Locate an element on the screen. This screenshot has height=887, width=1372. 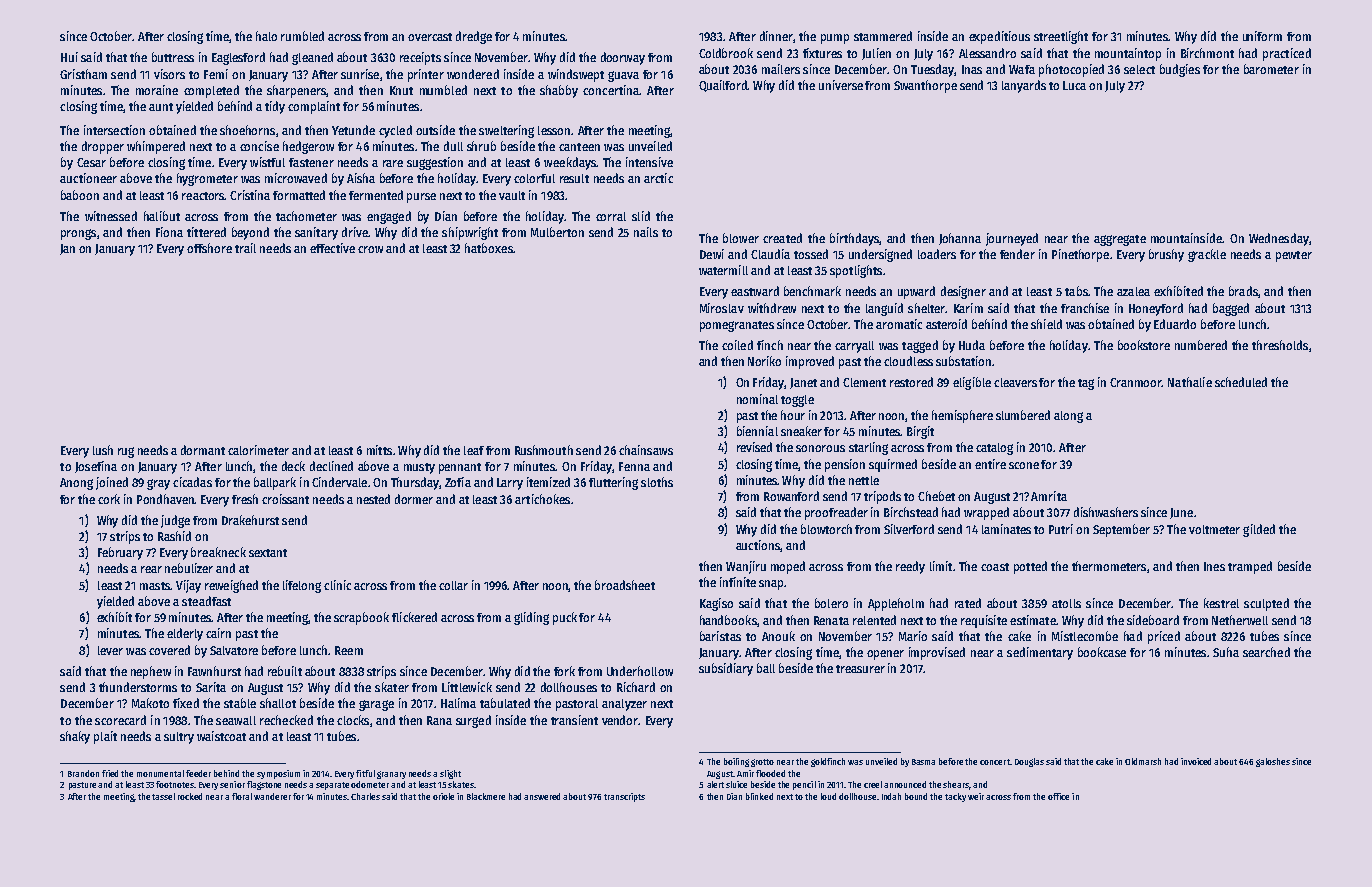
intensive is located at coordinates (649, 162).
